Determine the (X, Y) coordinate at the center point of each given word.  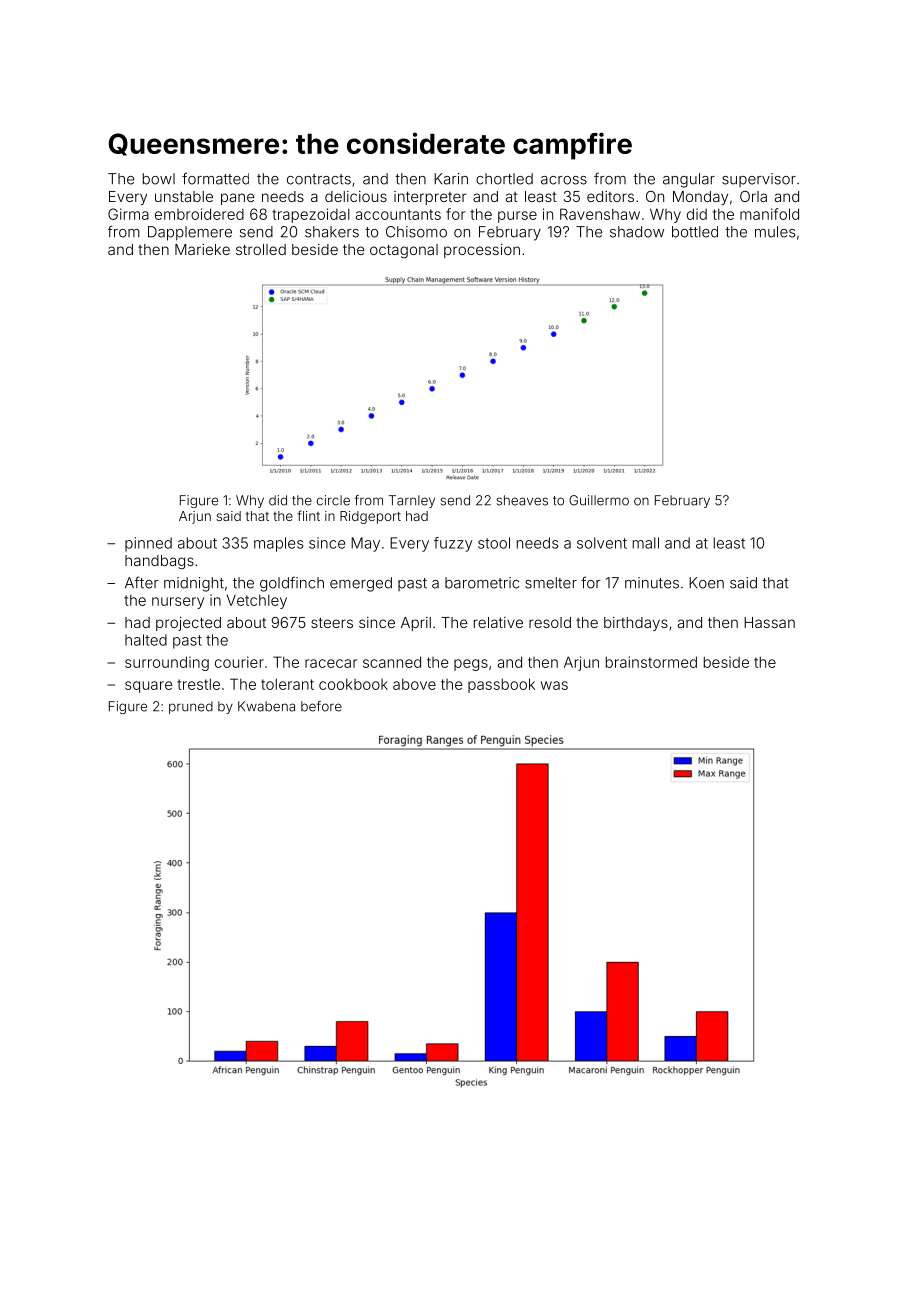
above (414, 684)
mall (646, 543)
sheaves (522, 500)
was (554, 685)
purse (517, 217)
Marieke (202, 249)
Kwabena (266, 706)
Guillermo (599, 500)
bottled (695, 232)
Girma (128, 214)
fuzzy (453, 544)
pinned (148, 544)
